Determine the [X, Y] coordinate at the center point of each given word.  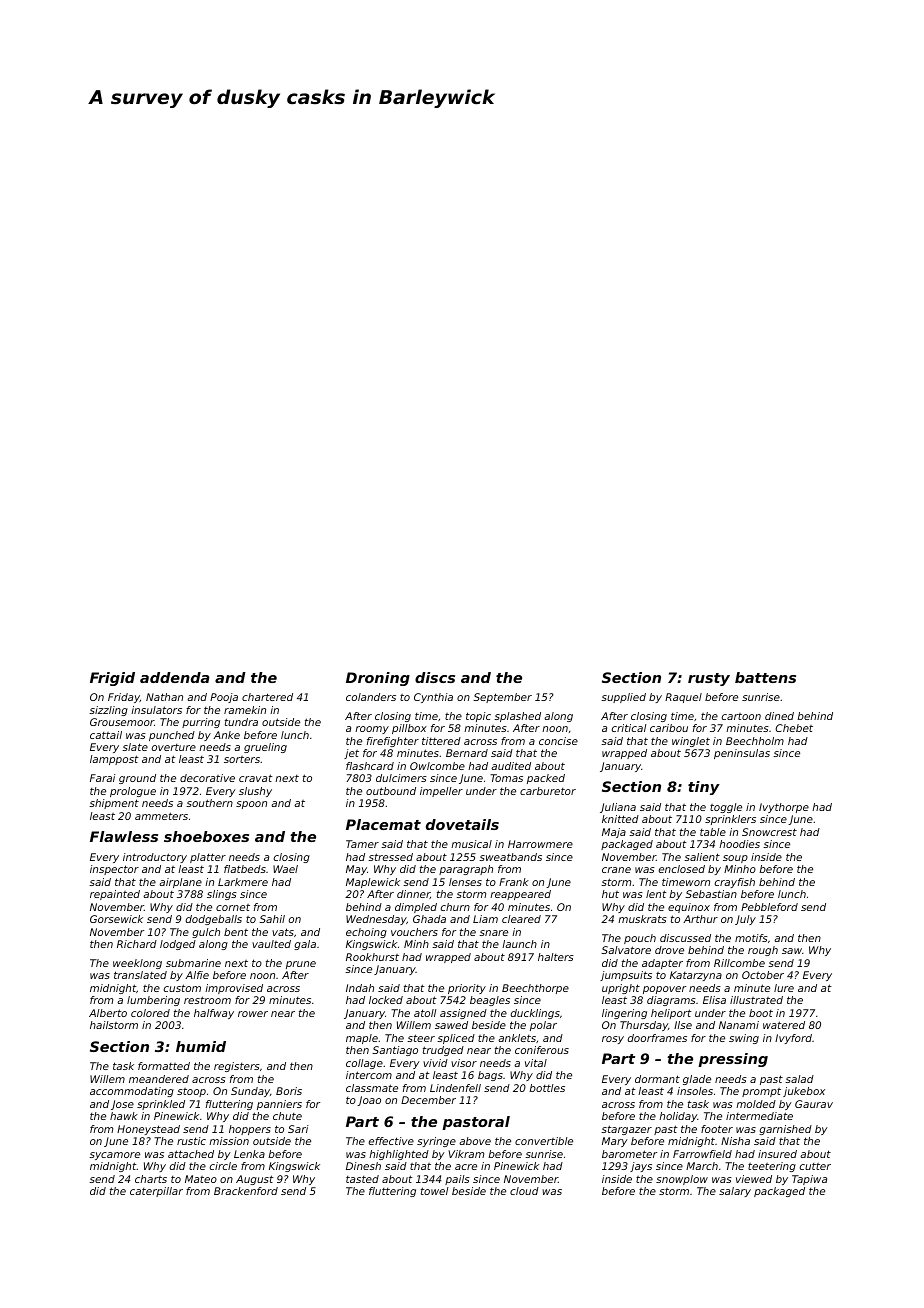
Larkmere [243, 882]
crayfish [735, 883]
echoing [366, 933]
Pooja [224, 698]
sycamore [114, 1156]
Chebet [794, 728]
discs [435, 677]
